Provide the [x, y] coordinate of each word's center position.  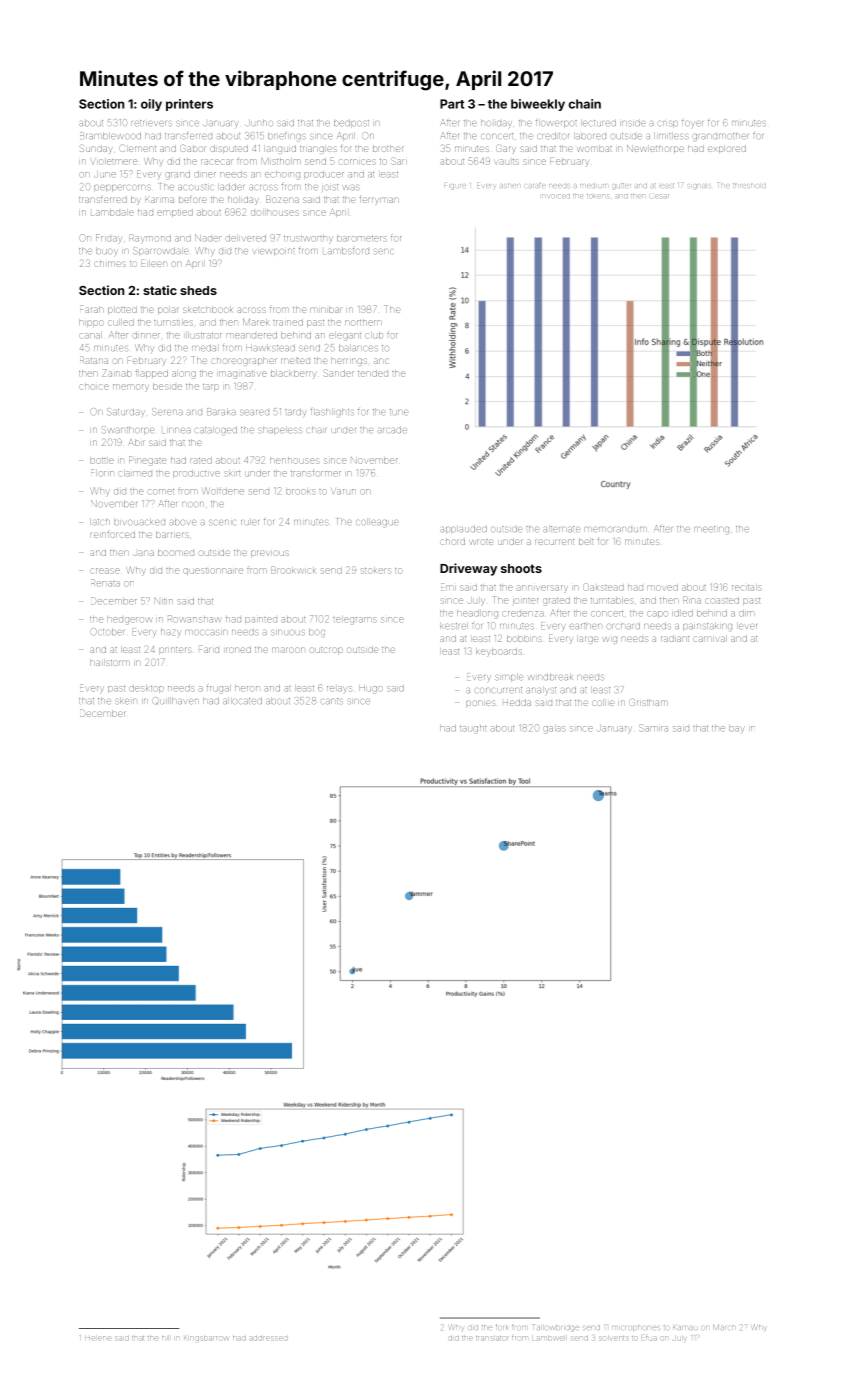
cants [332, 701]
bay [737, 729]
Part [452, 104]
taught [473, 729]
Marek [256, 322]
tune [399, 412]
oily [151, 105]
